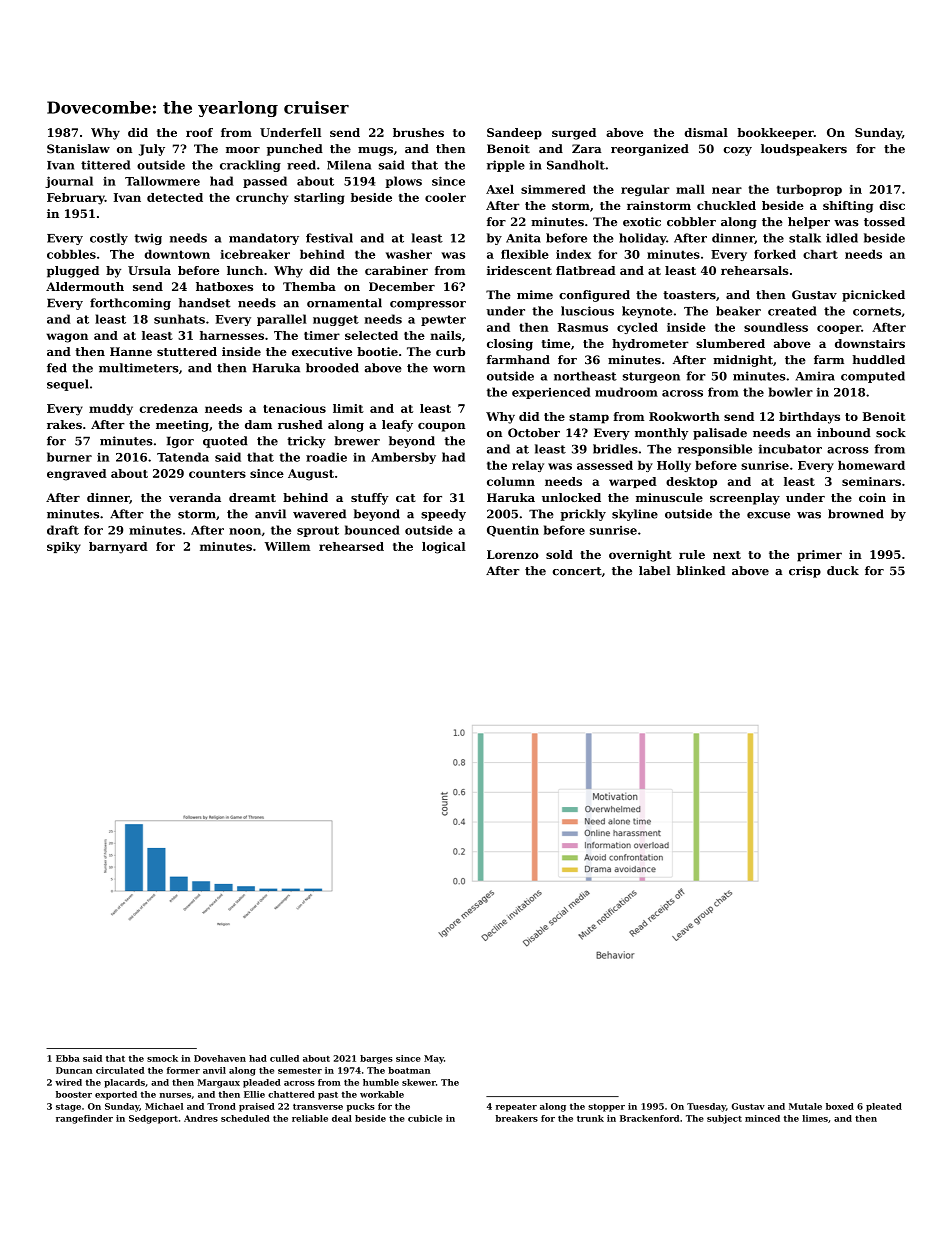 The image size is (952, 1233). I want to click on blinked, so click(701, 571).
